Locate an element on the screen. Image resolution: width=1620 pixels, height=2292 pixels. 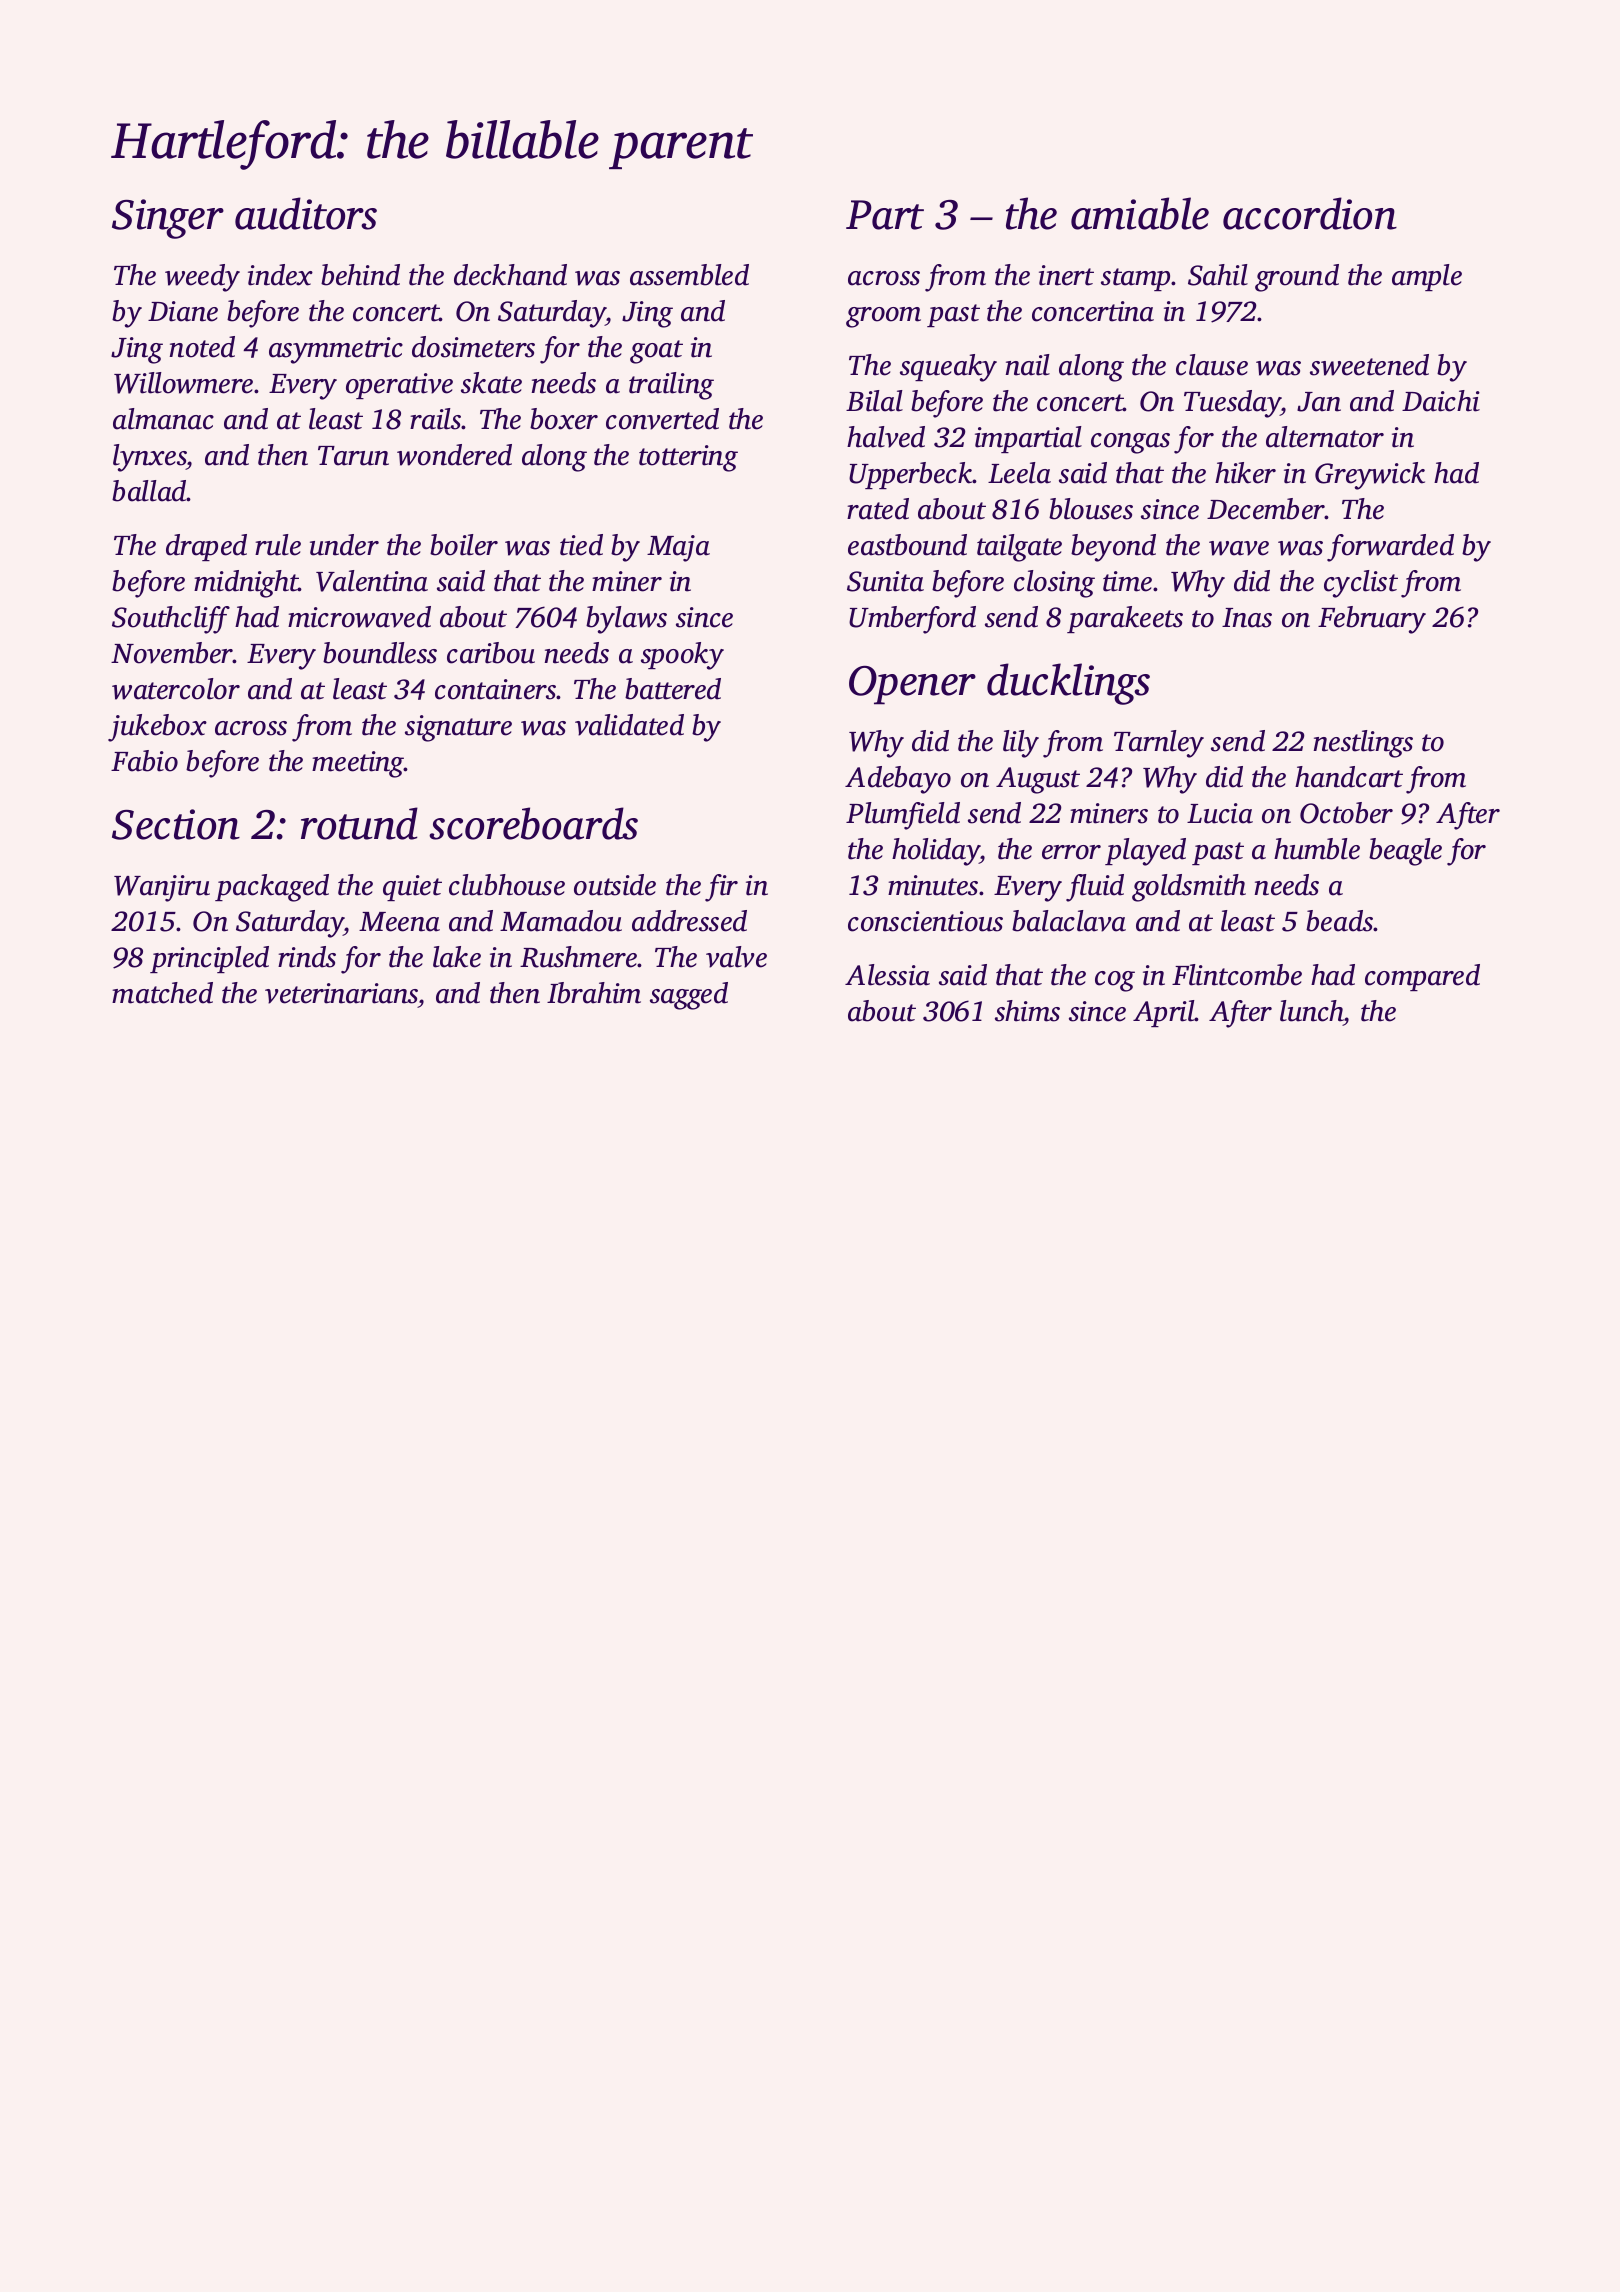
groom is located at coordinates (883, 317).
